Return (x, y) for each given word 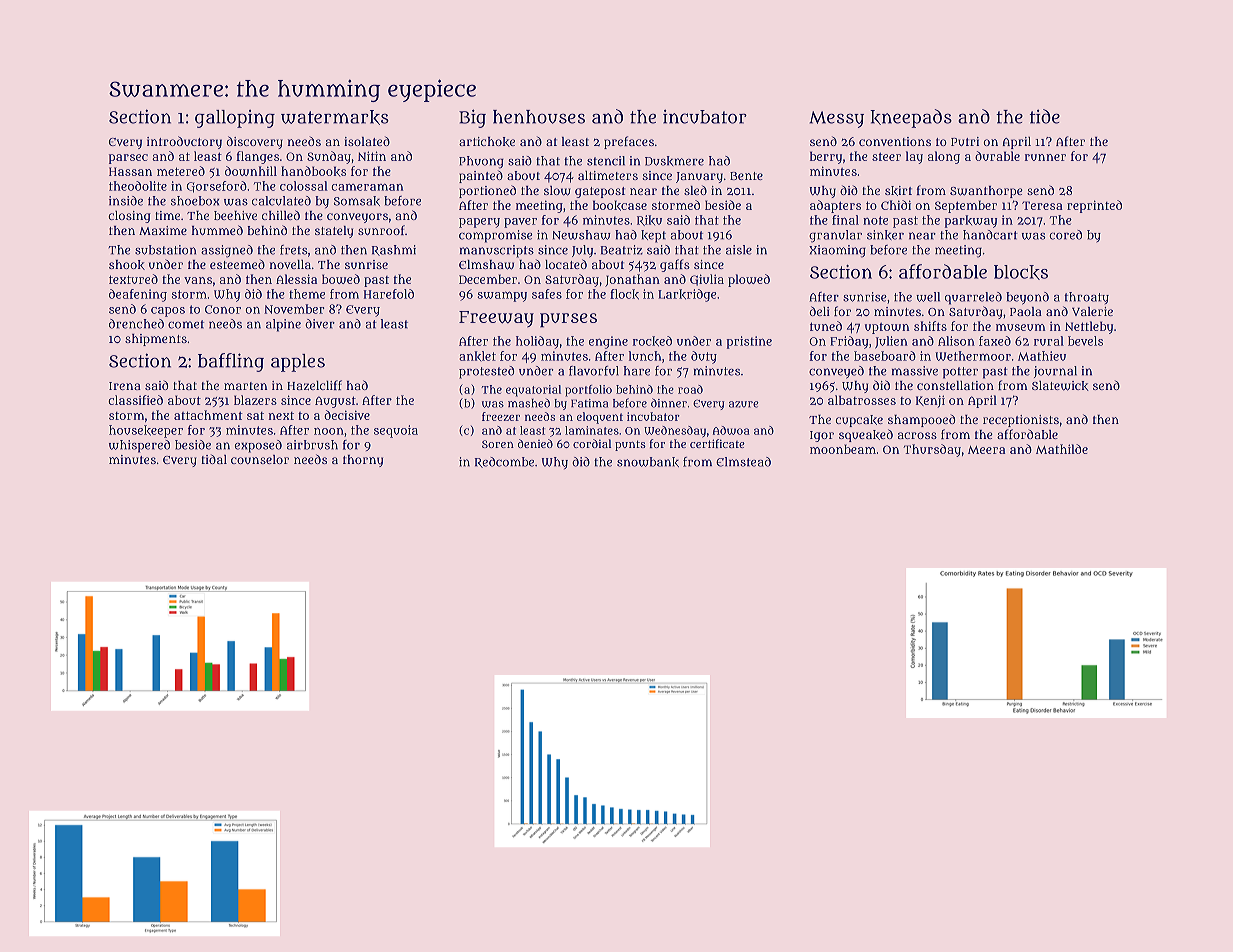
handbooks (313, 171)
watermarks (335, 117)
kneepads (911, 118)
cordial (592, 443)
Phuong (481, 162)
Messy (836, 119)
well (928, 297)
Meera (986, 450)
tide (1045, 116)
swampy (502, 296)
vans (198, 280)
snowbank (648, 462)
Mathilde (1062, 449)
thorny (363, 461)
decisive (347, 415)
